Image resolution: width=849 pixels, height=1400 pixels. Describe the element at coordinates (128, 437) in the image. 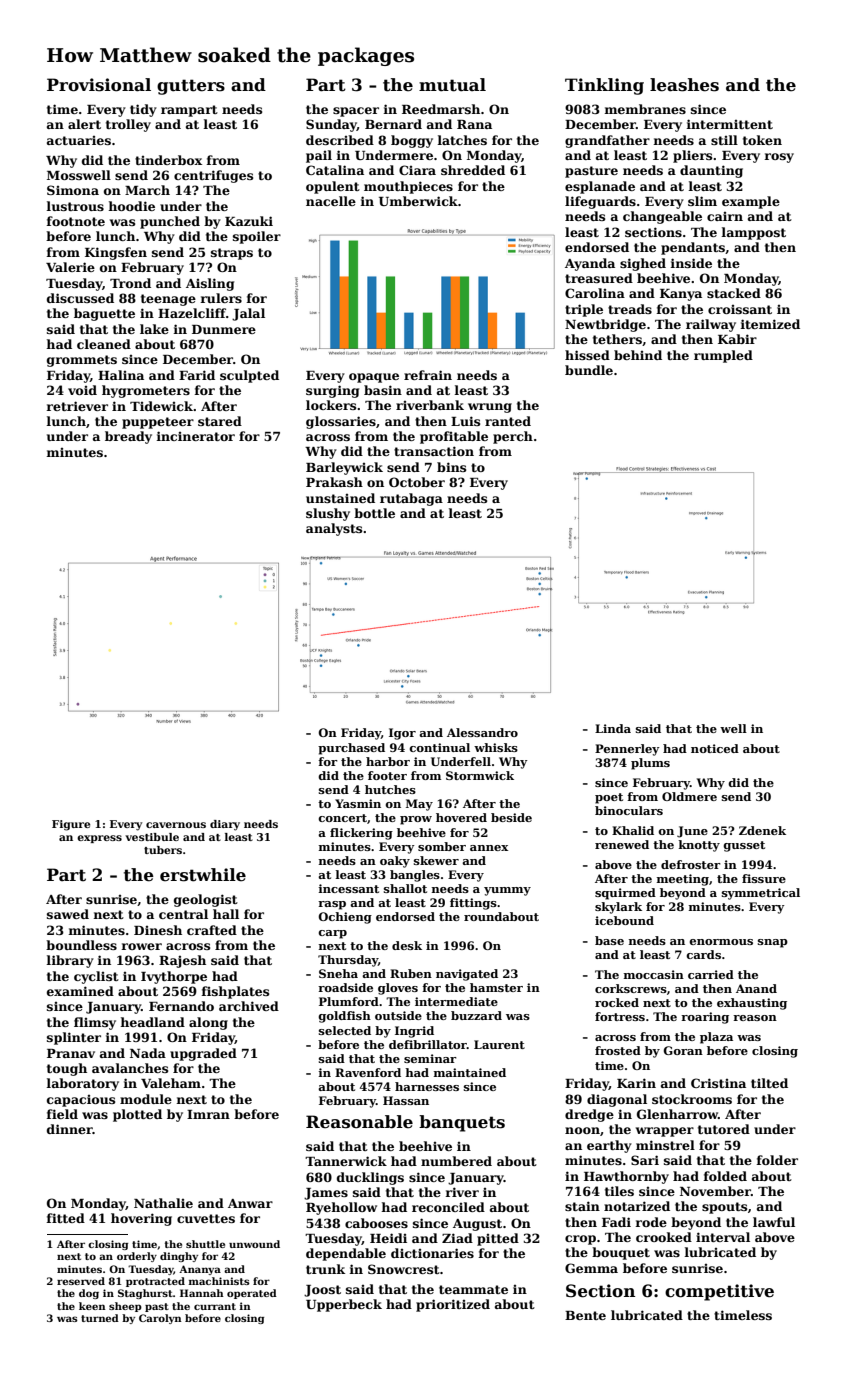

I see `bready` at that location.
